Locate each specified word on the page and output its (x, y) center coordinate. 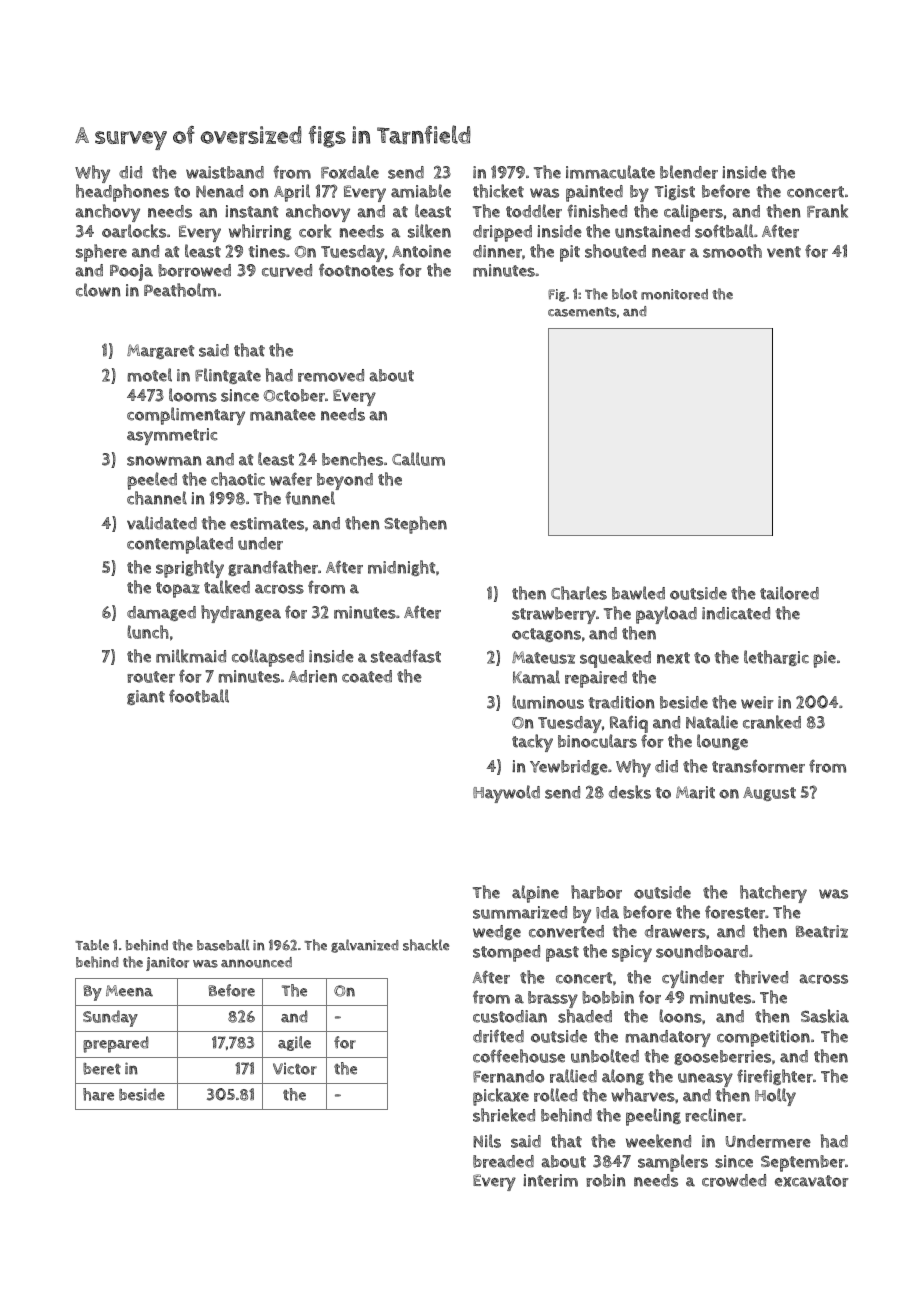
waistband (225, 172)
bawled (638, 593)
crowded (734, 1180)
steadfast (406, 656)
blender (689, 172)
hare (98, 1094)
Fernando (508, 1076)
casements (582, 312)
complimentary (186, 416)
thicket (498, 191)
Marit (695, 792)
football (199, 696)
